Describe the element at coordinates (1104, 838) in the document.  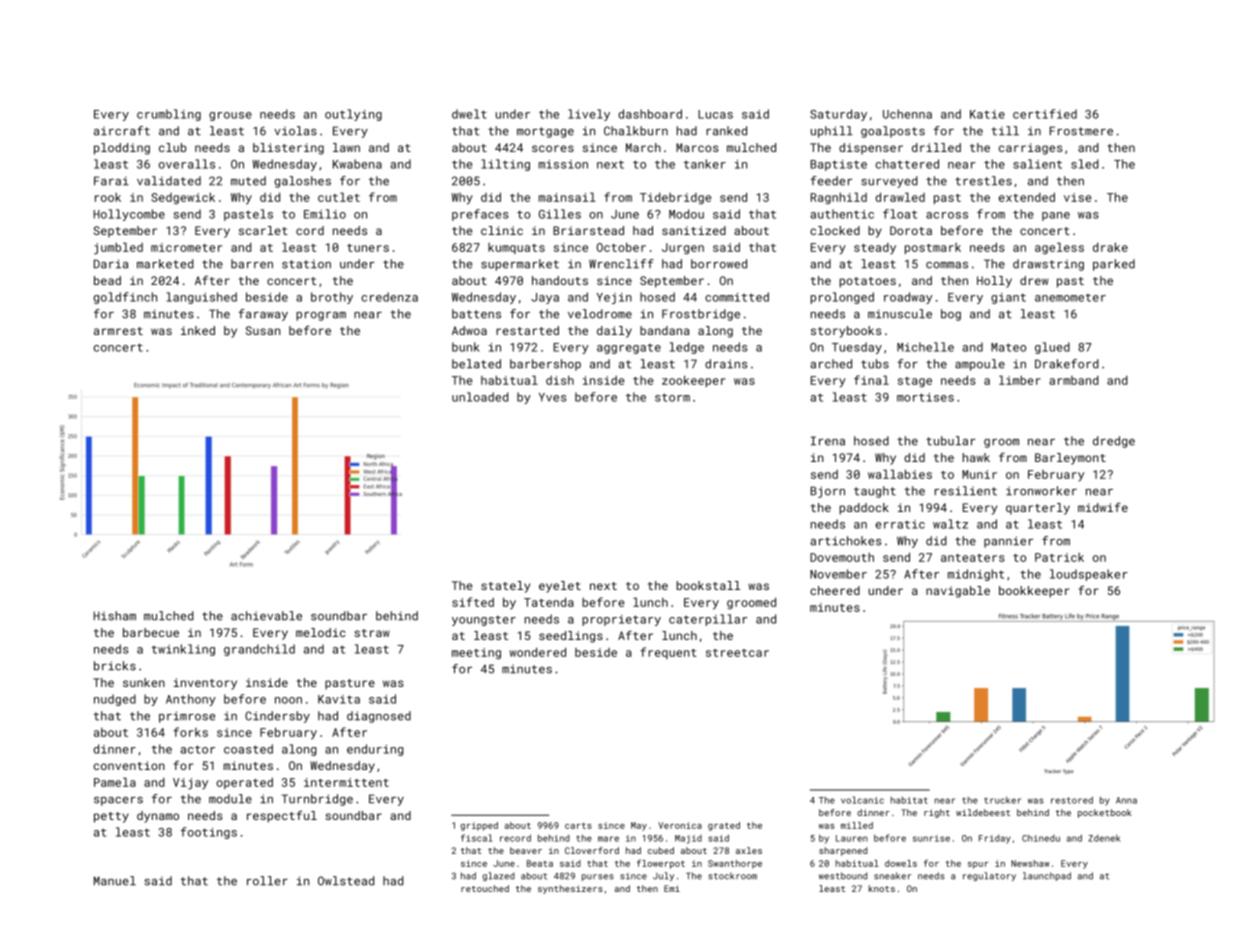
I see `Zdenek` at that location.
